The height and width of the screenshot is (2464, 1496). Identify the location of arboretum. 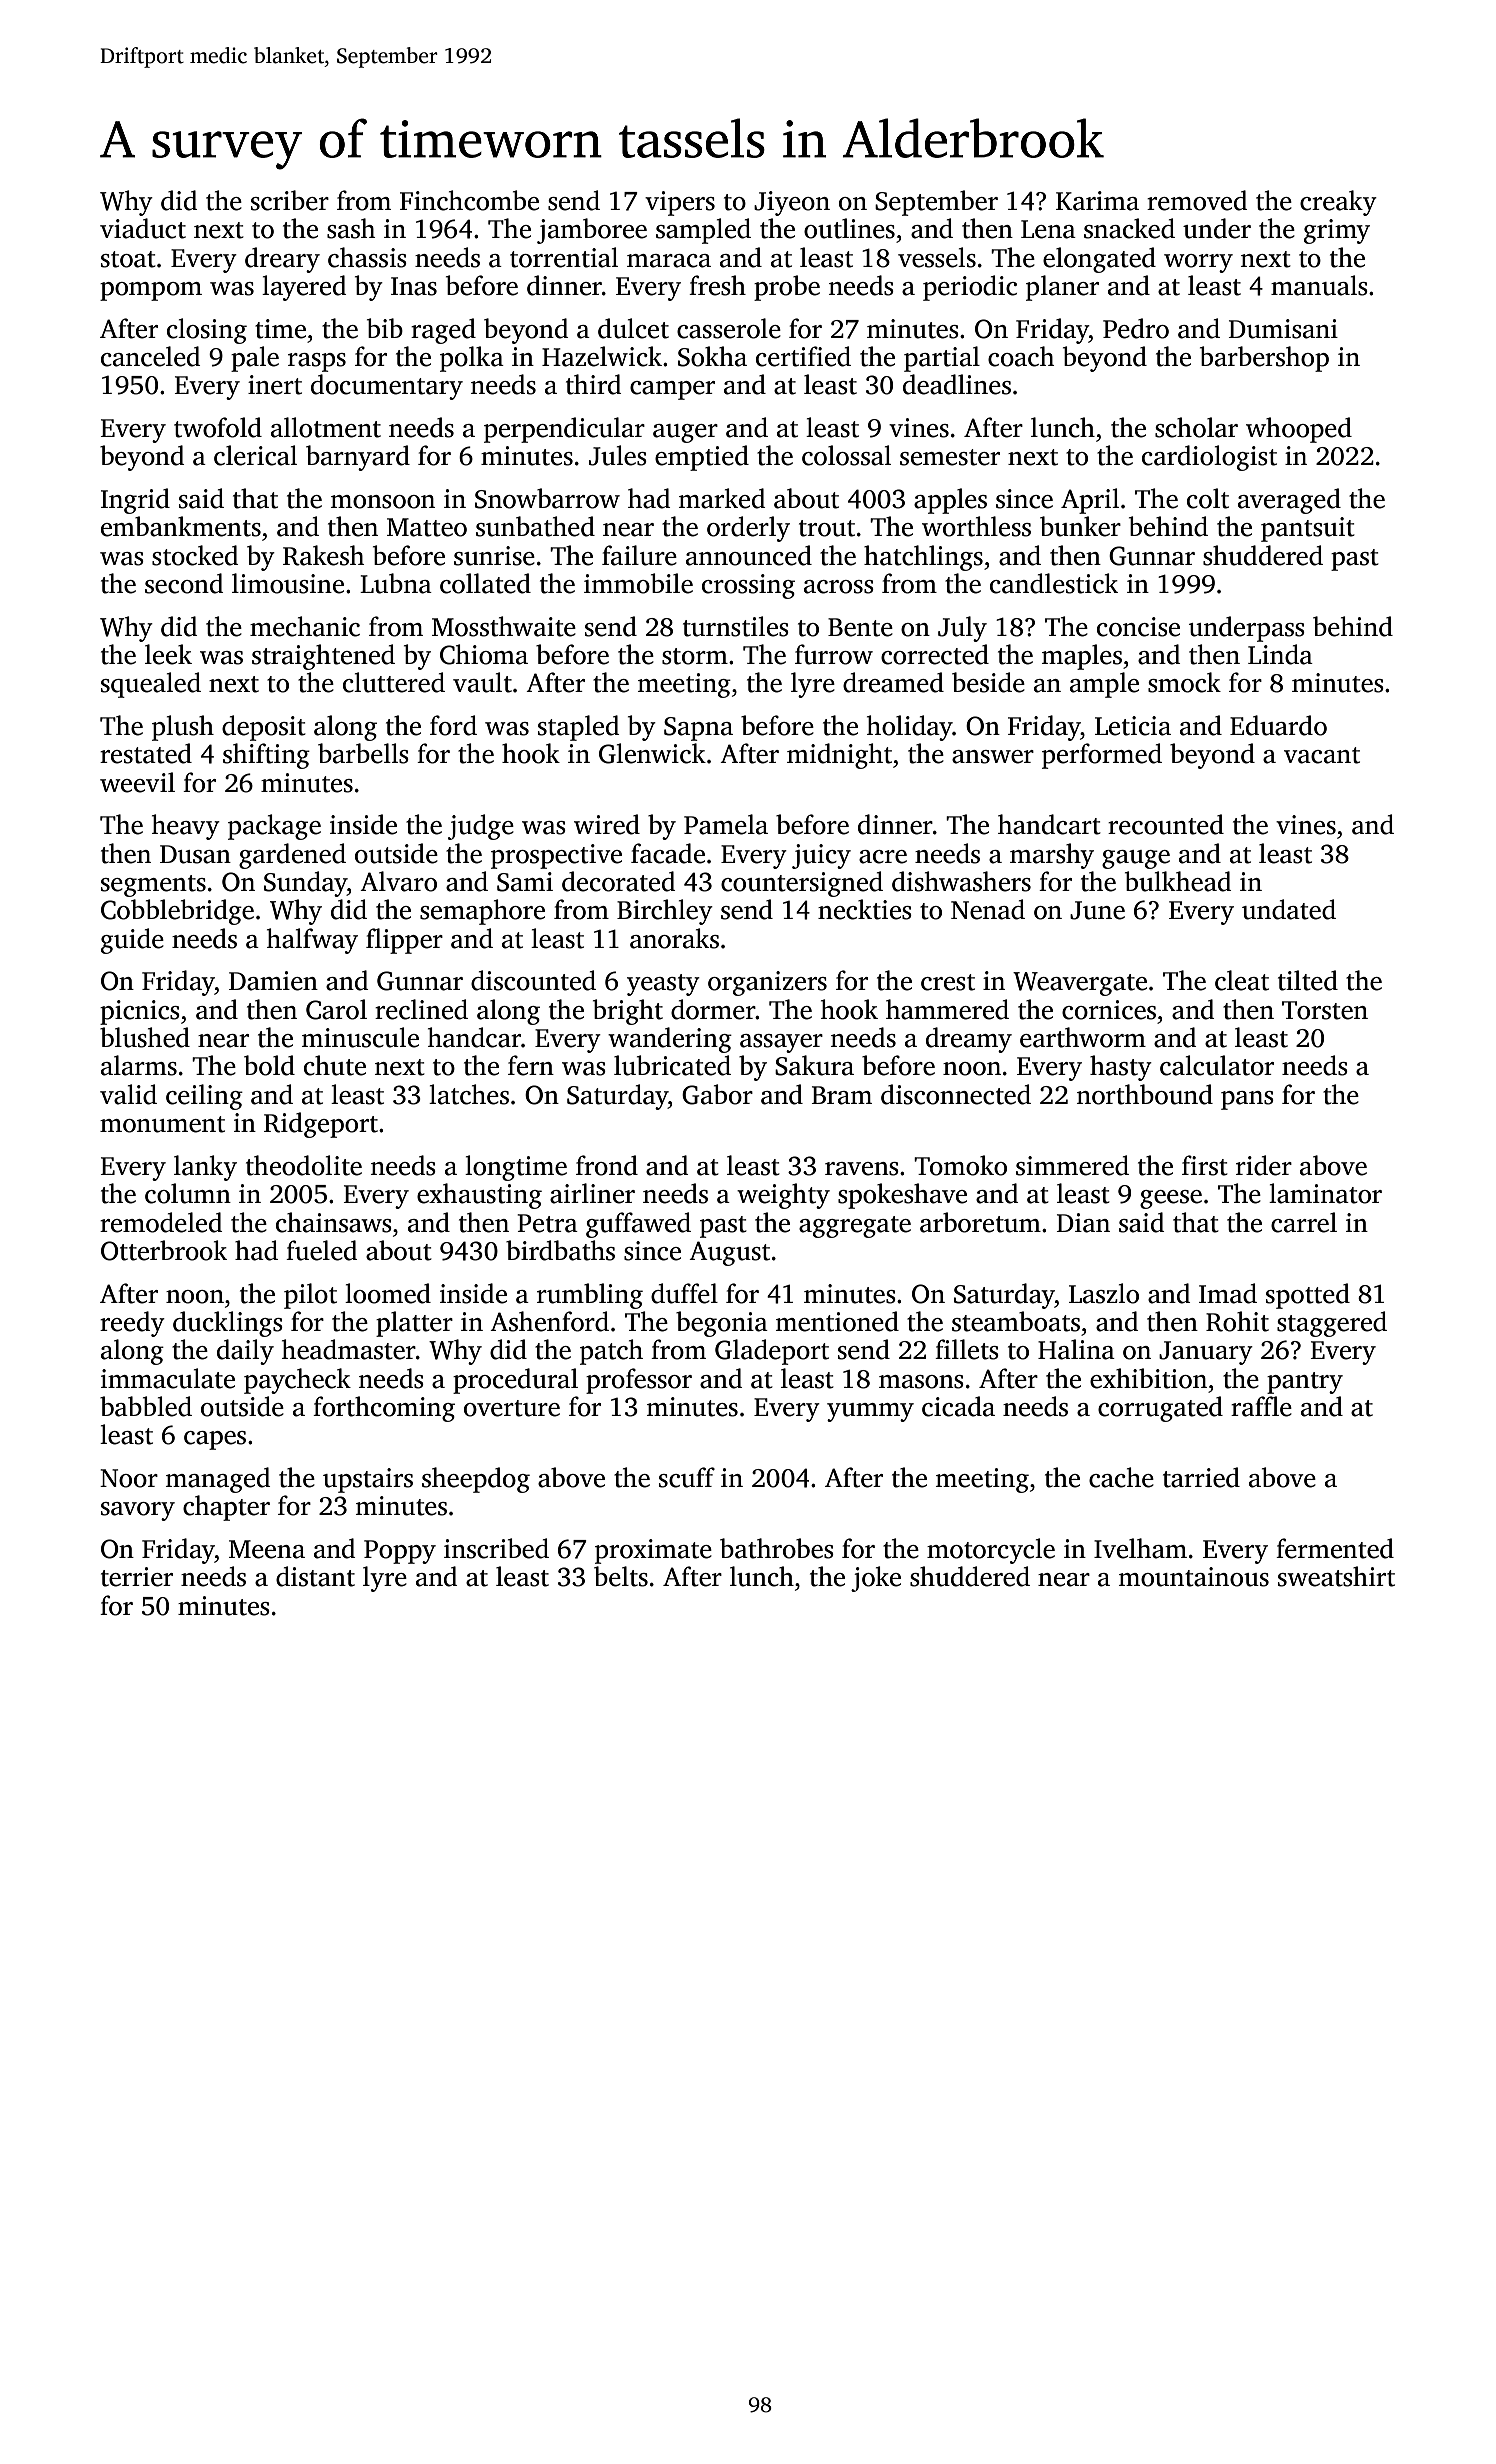
(980, 1222).
